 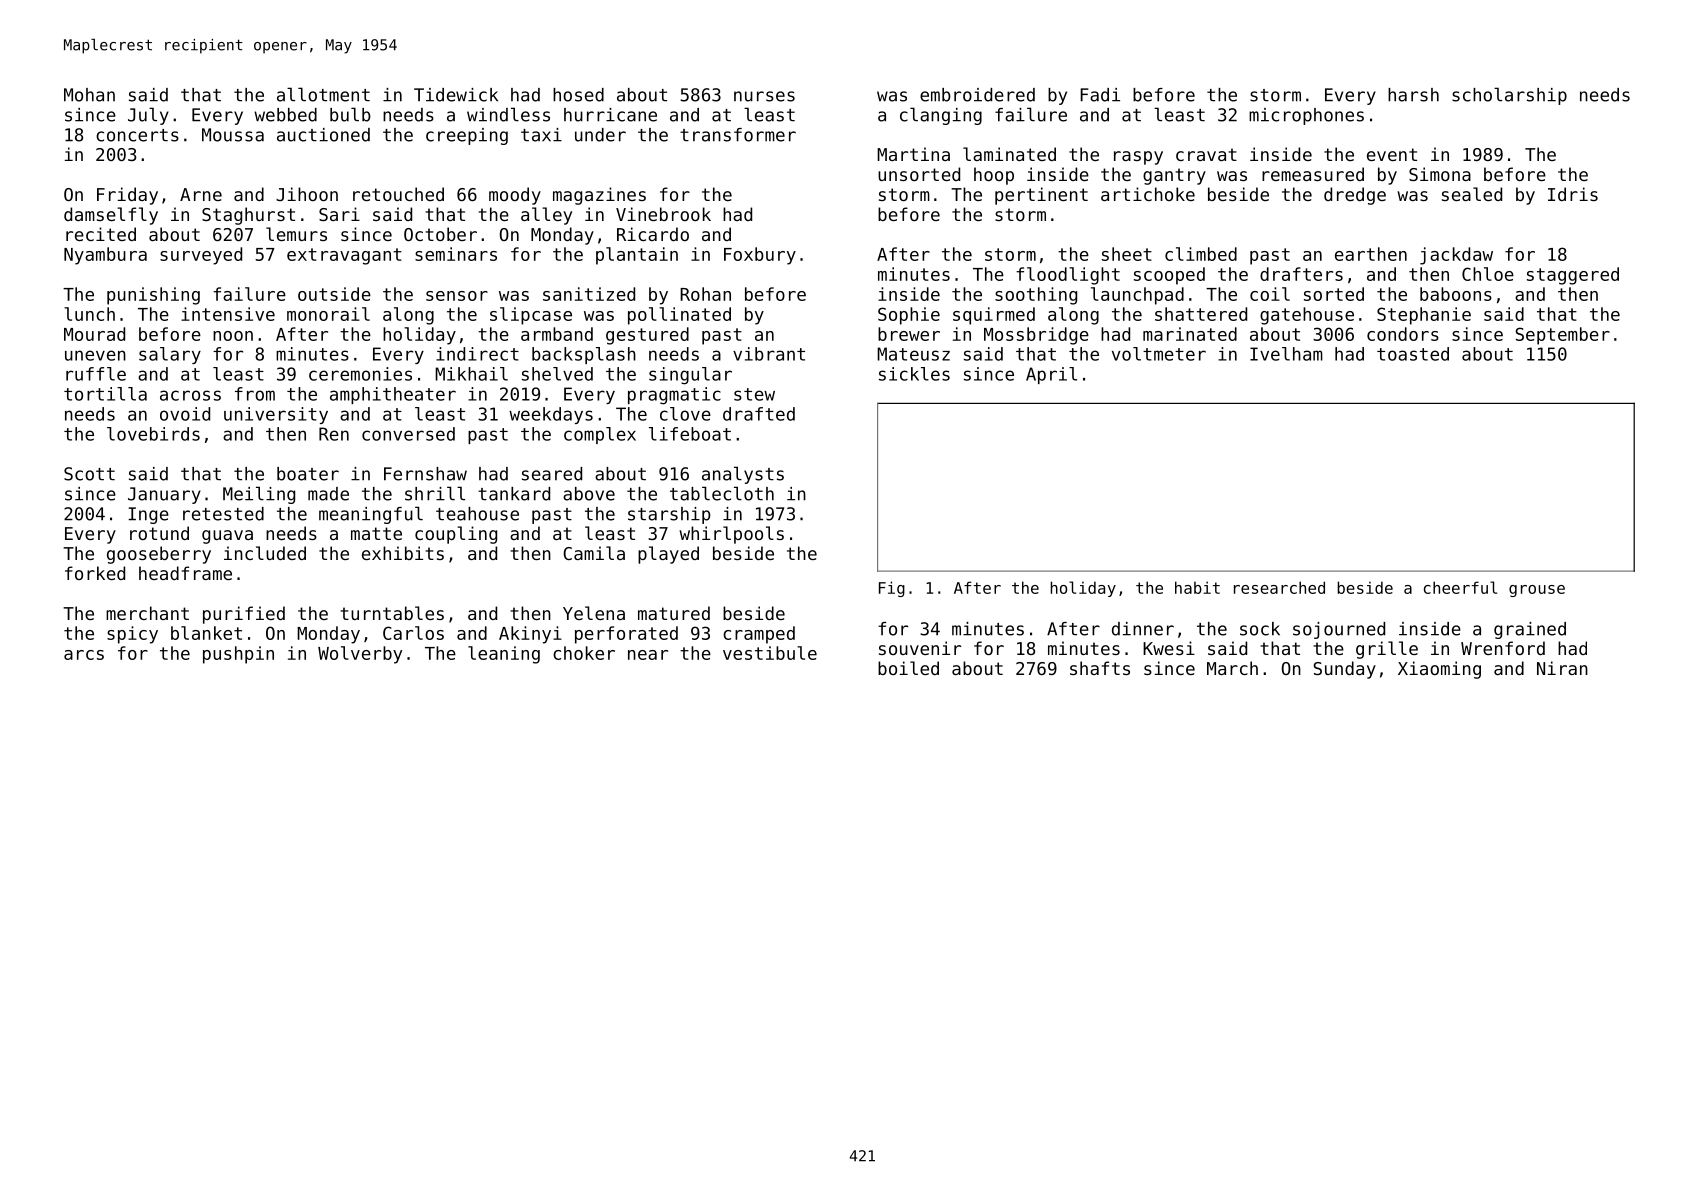 What do you see at coordinates (201, 256) in the screenshot?
I see `surveyed` at bounding box center [201, 256].
